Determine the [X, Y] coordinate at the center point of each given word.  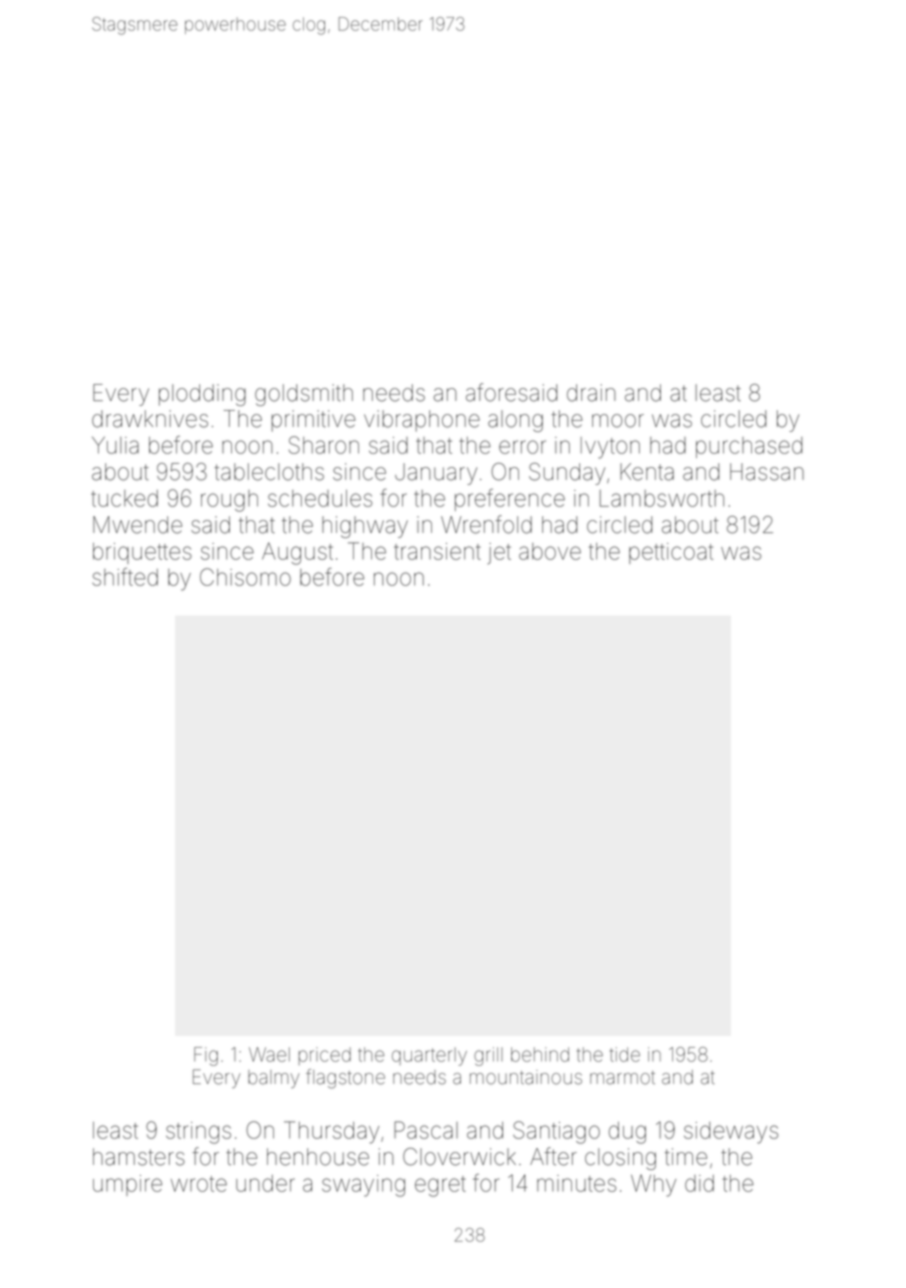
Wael [269, 1054]
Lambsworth [662, 498]
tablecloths [269, 472]
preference [510, 500]
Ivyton [610, 448]
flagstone [345, 1079]
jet [499, 553]
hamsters [139, 1157]
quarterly [429, 1056]
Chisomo [245, 577]
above [550, 551]
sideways [731, 1133]
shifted [125, 577]
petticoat [671, 553]
